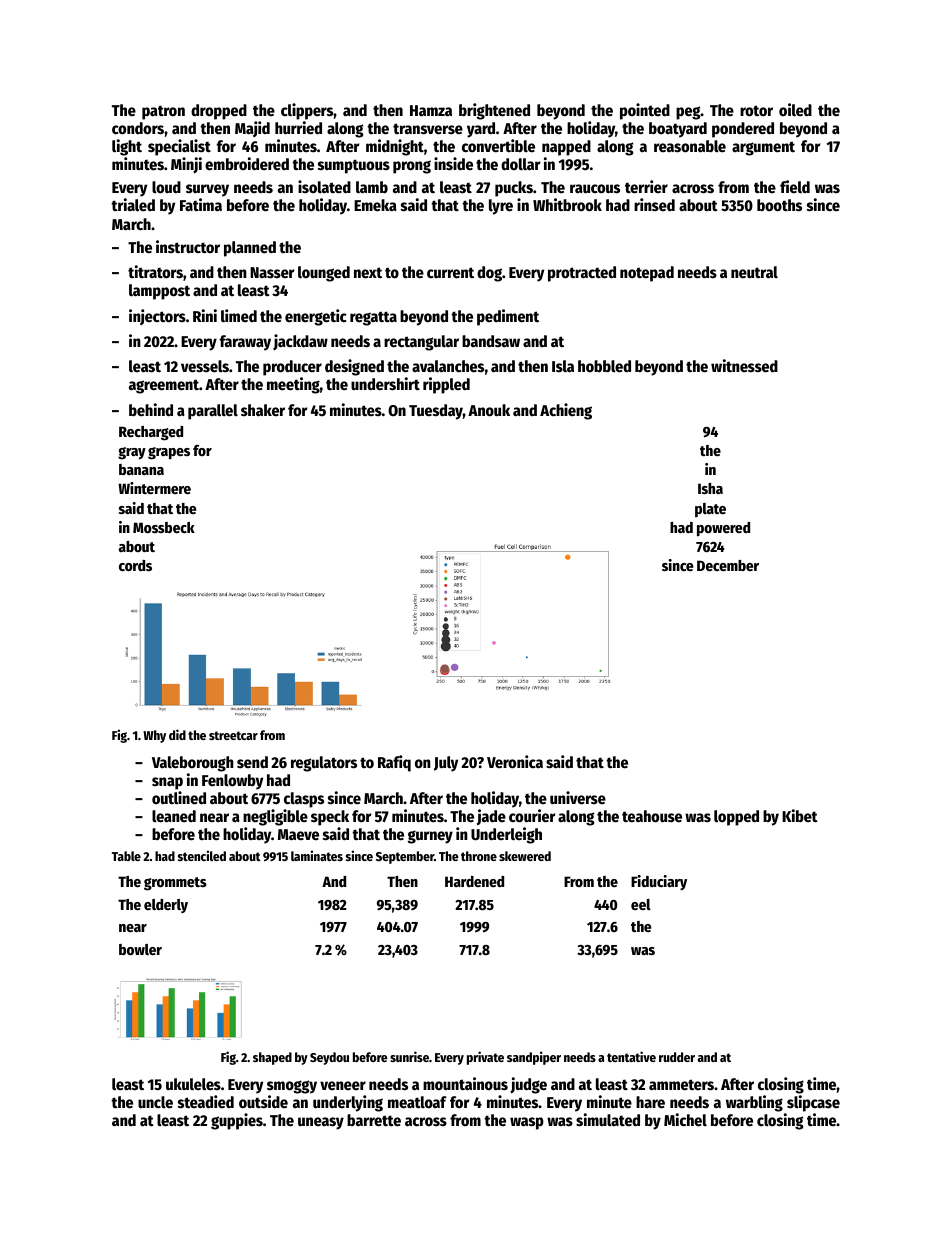 Image resolution: width=952 pixels, height=1233 pixels. What do you see at coordinates (677, 1057) in the page?
I see `rudder` at bounding box center [677, 1057].
